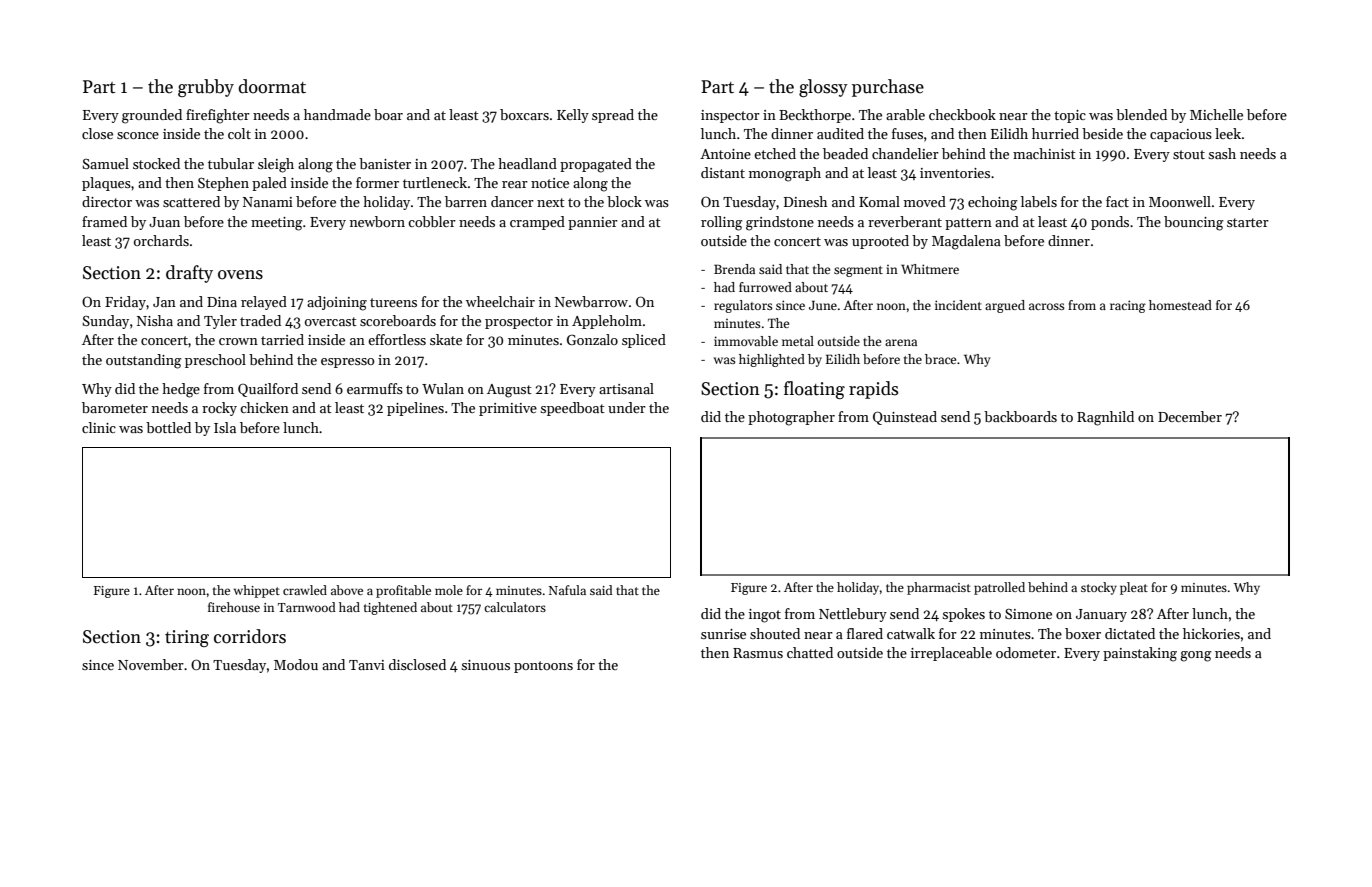 The image size is (1372, 887). What do you see at coordinates (1105, 418) in the document?
I see `Ragnhild` at bounding box center [1105, 418].
